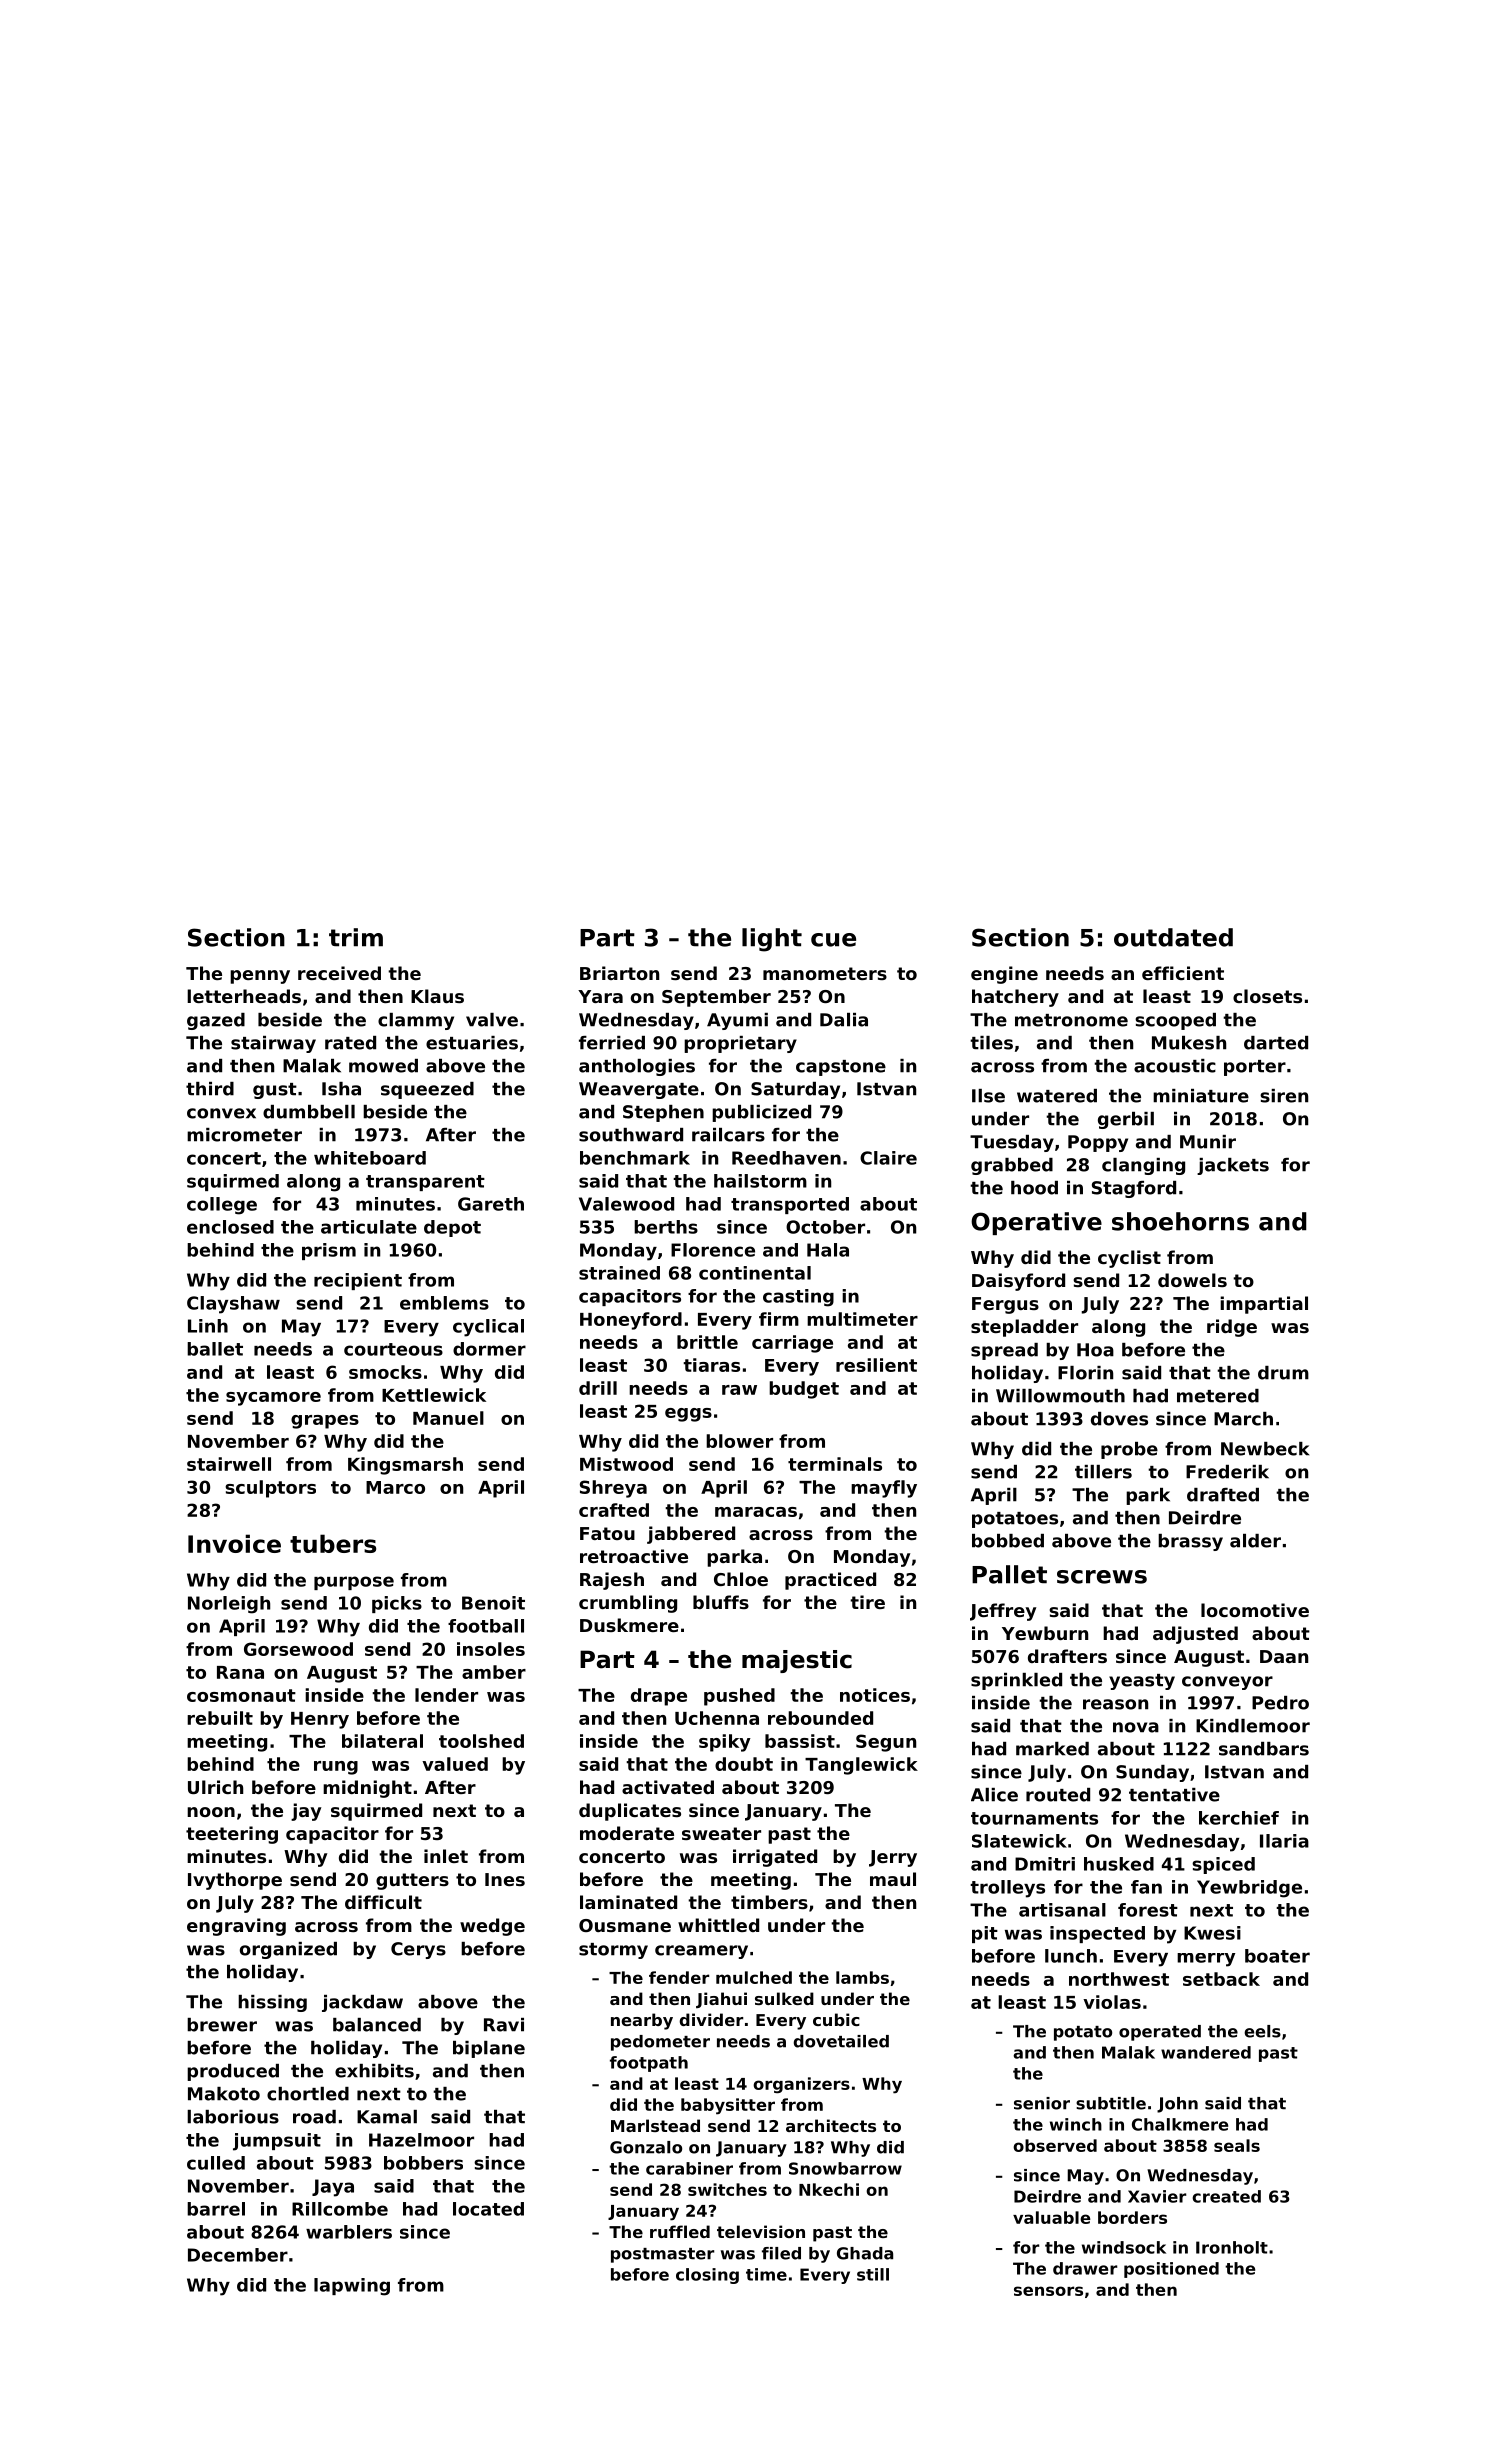  Describe the element at coordinates (356, 937) in the document. I see `trim` at that location.
